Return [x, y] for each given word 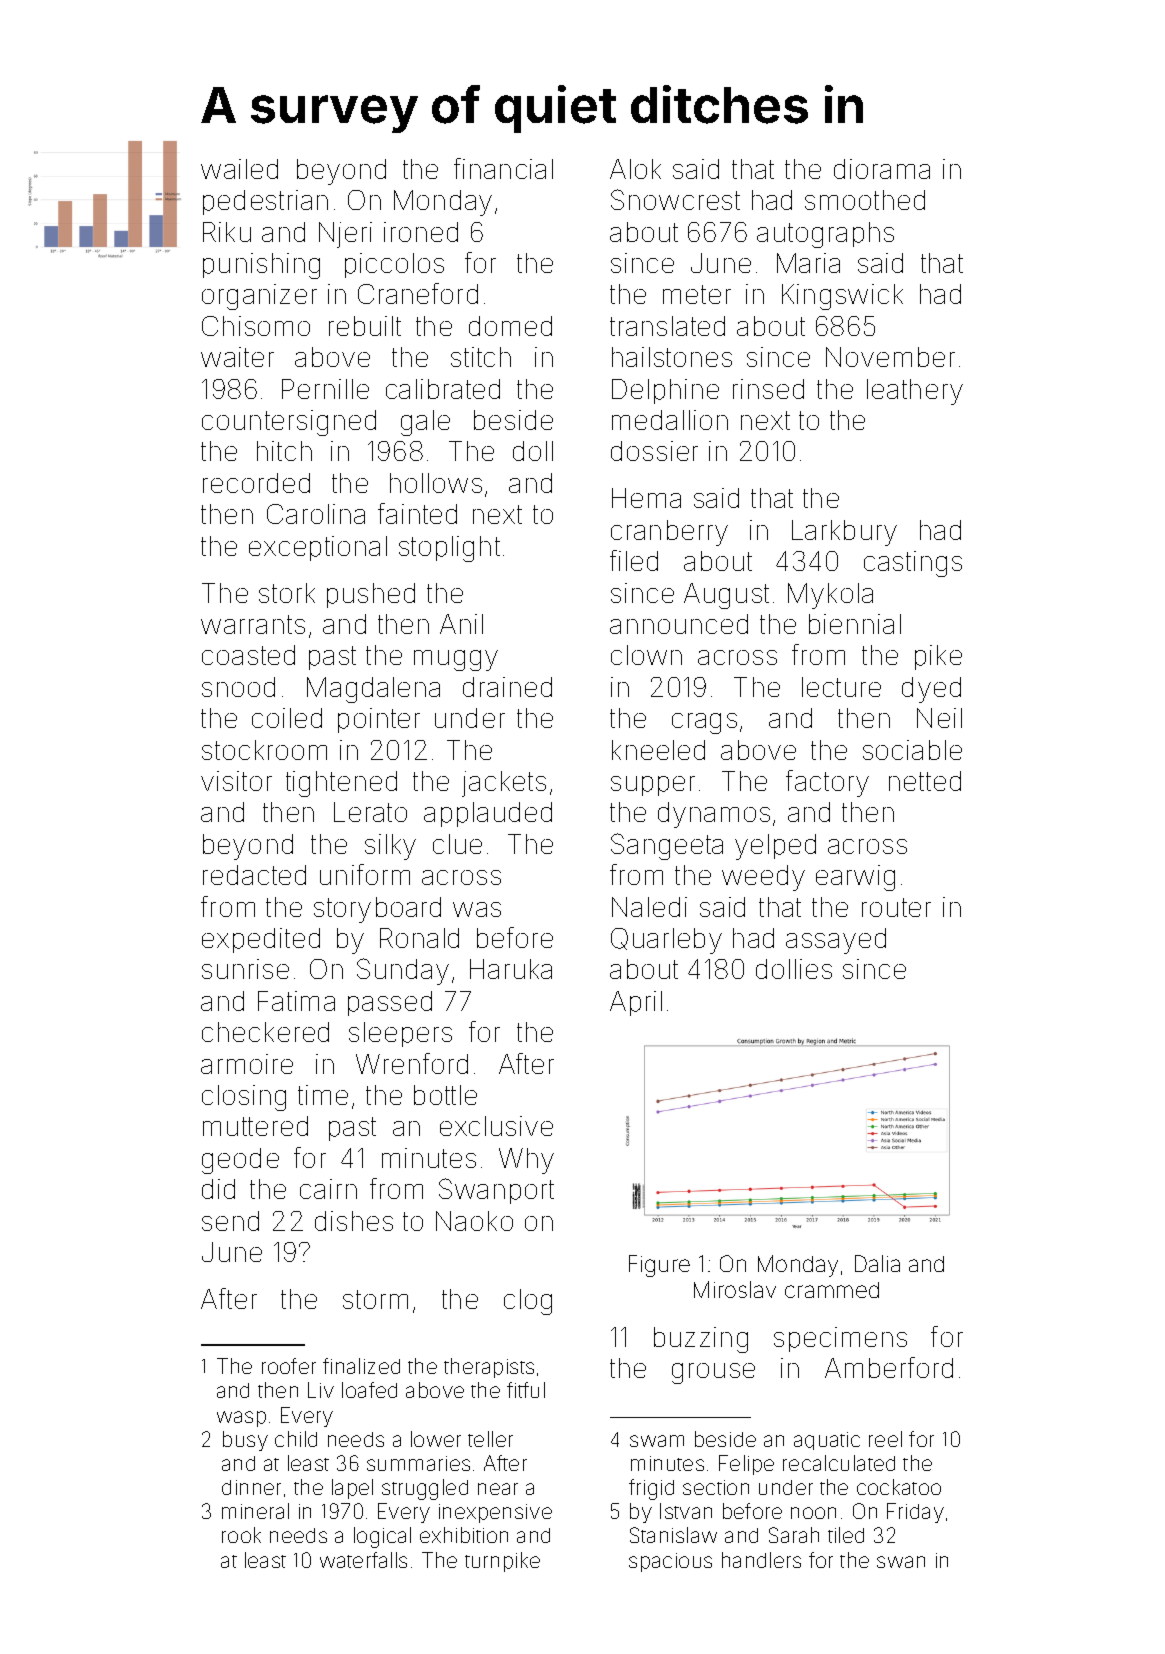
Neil [939, 718]
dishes [354, 1221]
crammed [832, 1290]
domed [510, 326]
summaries [418, 1463]
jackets [504, 784]
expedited [261, 940]
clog [528, 1302]
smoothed [865, 200]
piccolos [394, 265]
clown [646, 655]
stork [287, 593]
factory [827, 783]
